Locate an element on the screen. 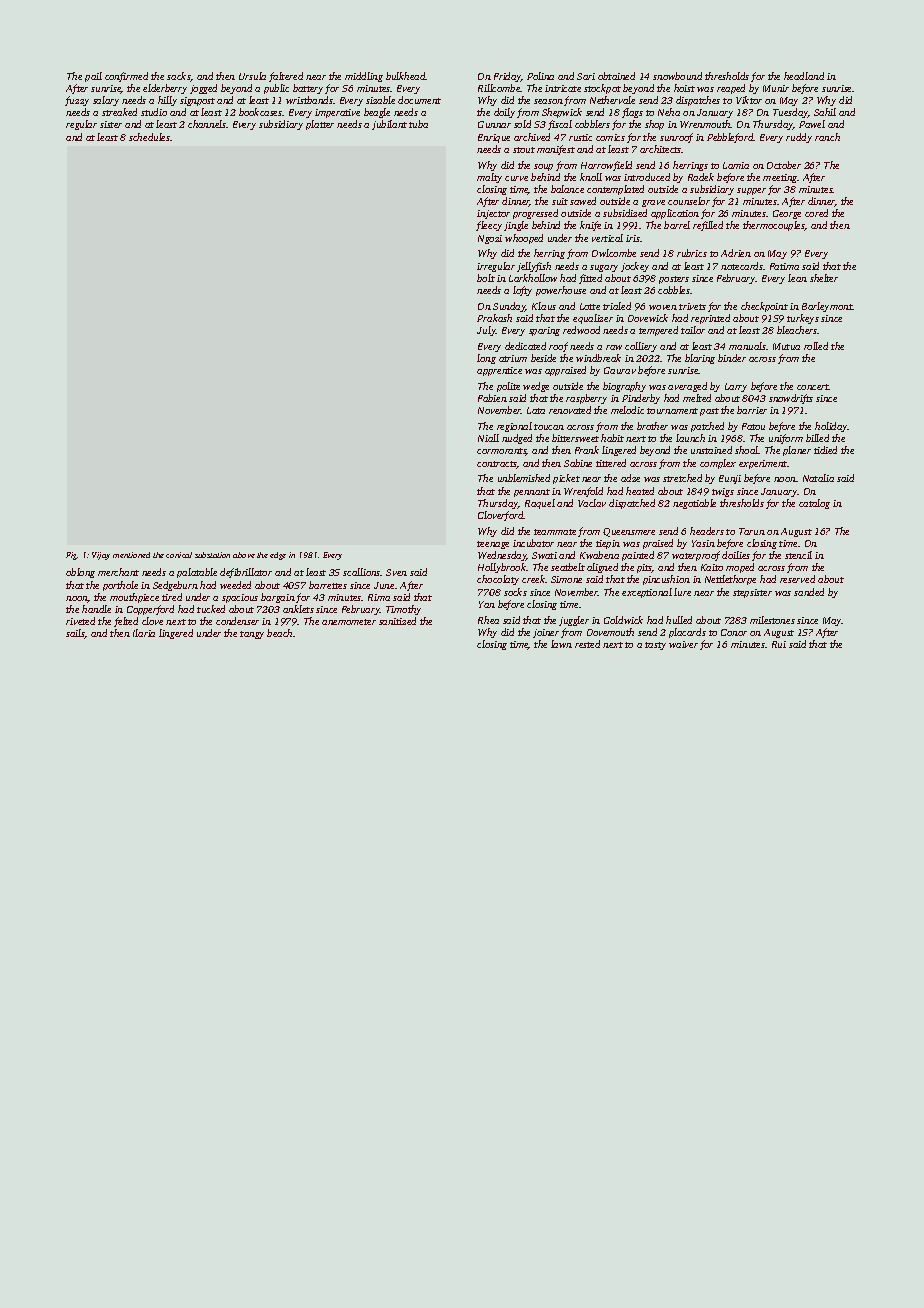 This screenshot has height=1308, width=924. Fatima is located at coordinates (784, 266).
